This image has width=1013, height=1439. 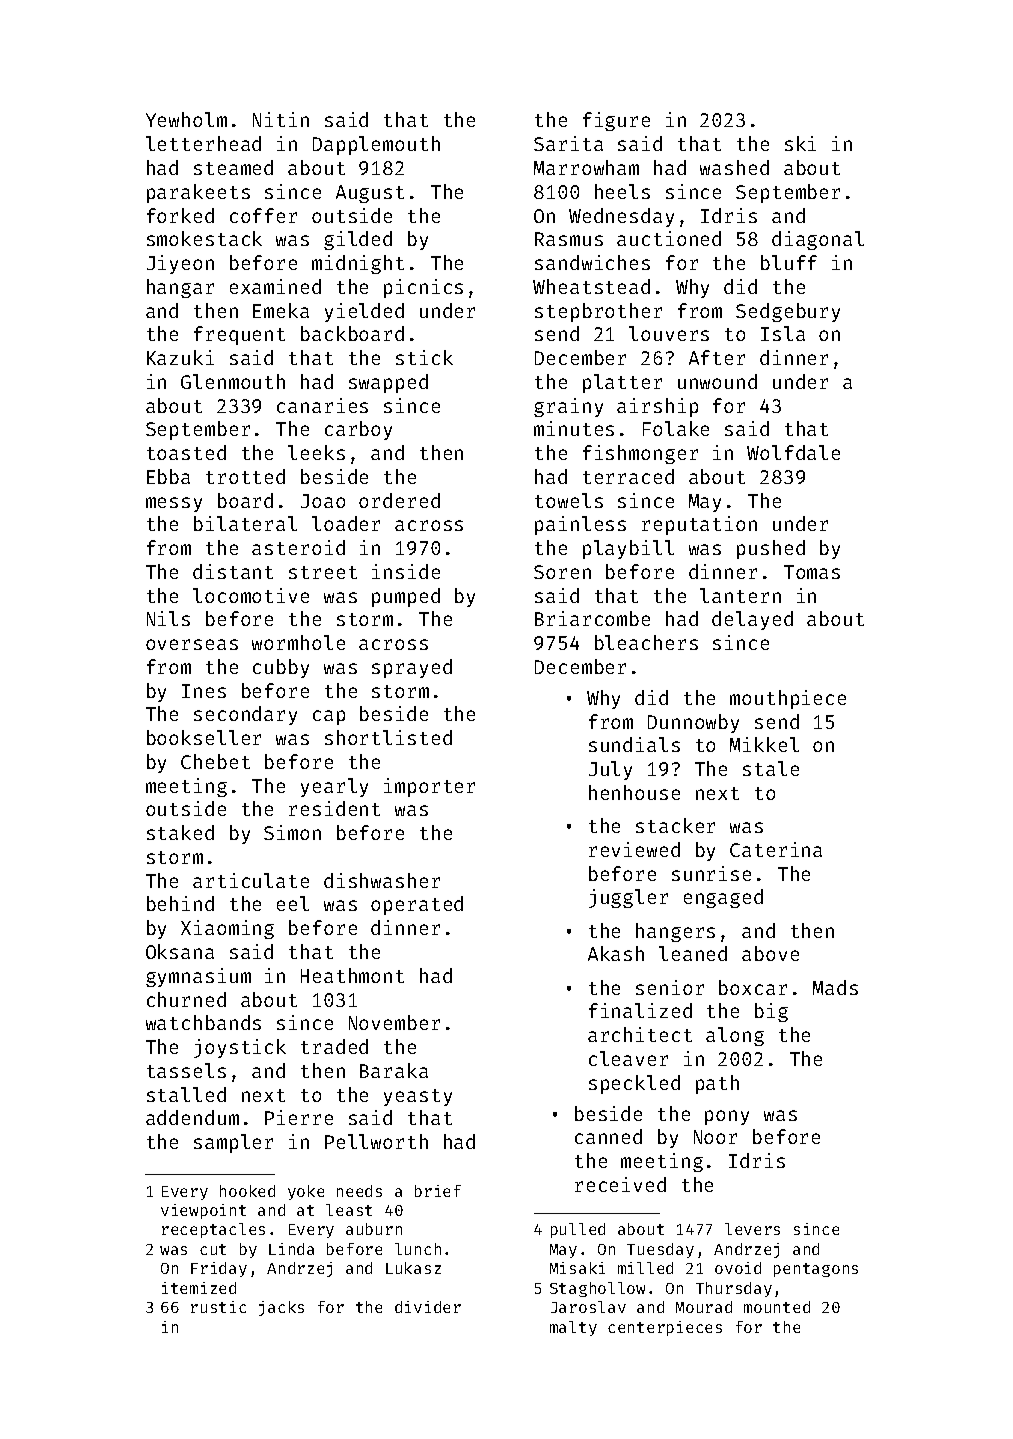 I want to click on Mads, so click(x=835, y=987).
